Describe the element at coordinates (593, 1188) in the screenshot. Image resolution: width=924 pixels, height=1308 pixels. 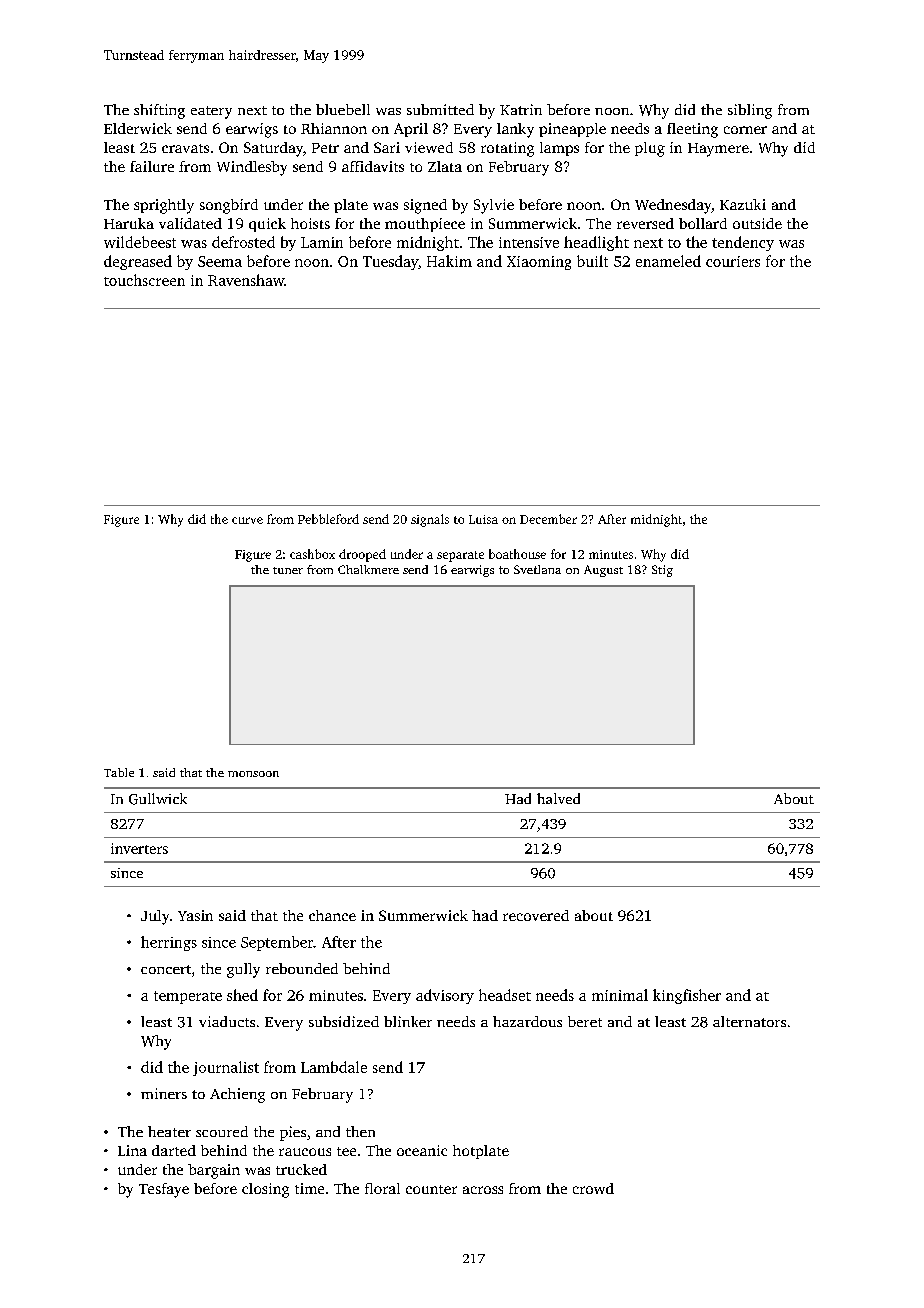
I see `crowd` at that location.
